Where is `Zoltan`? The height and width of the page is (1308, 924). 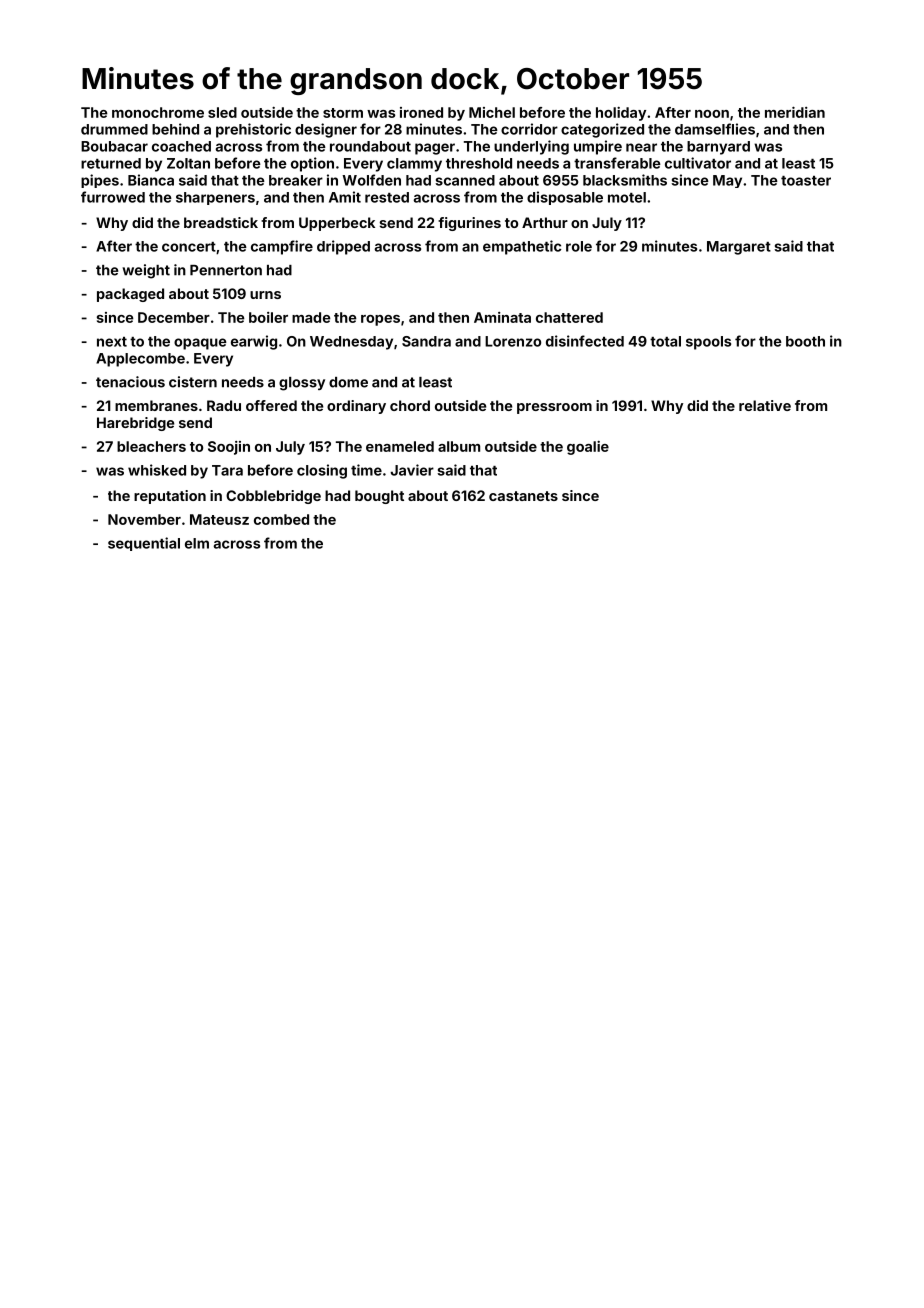 Zoltan is located at coordinates (188, 163).
